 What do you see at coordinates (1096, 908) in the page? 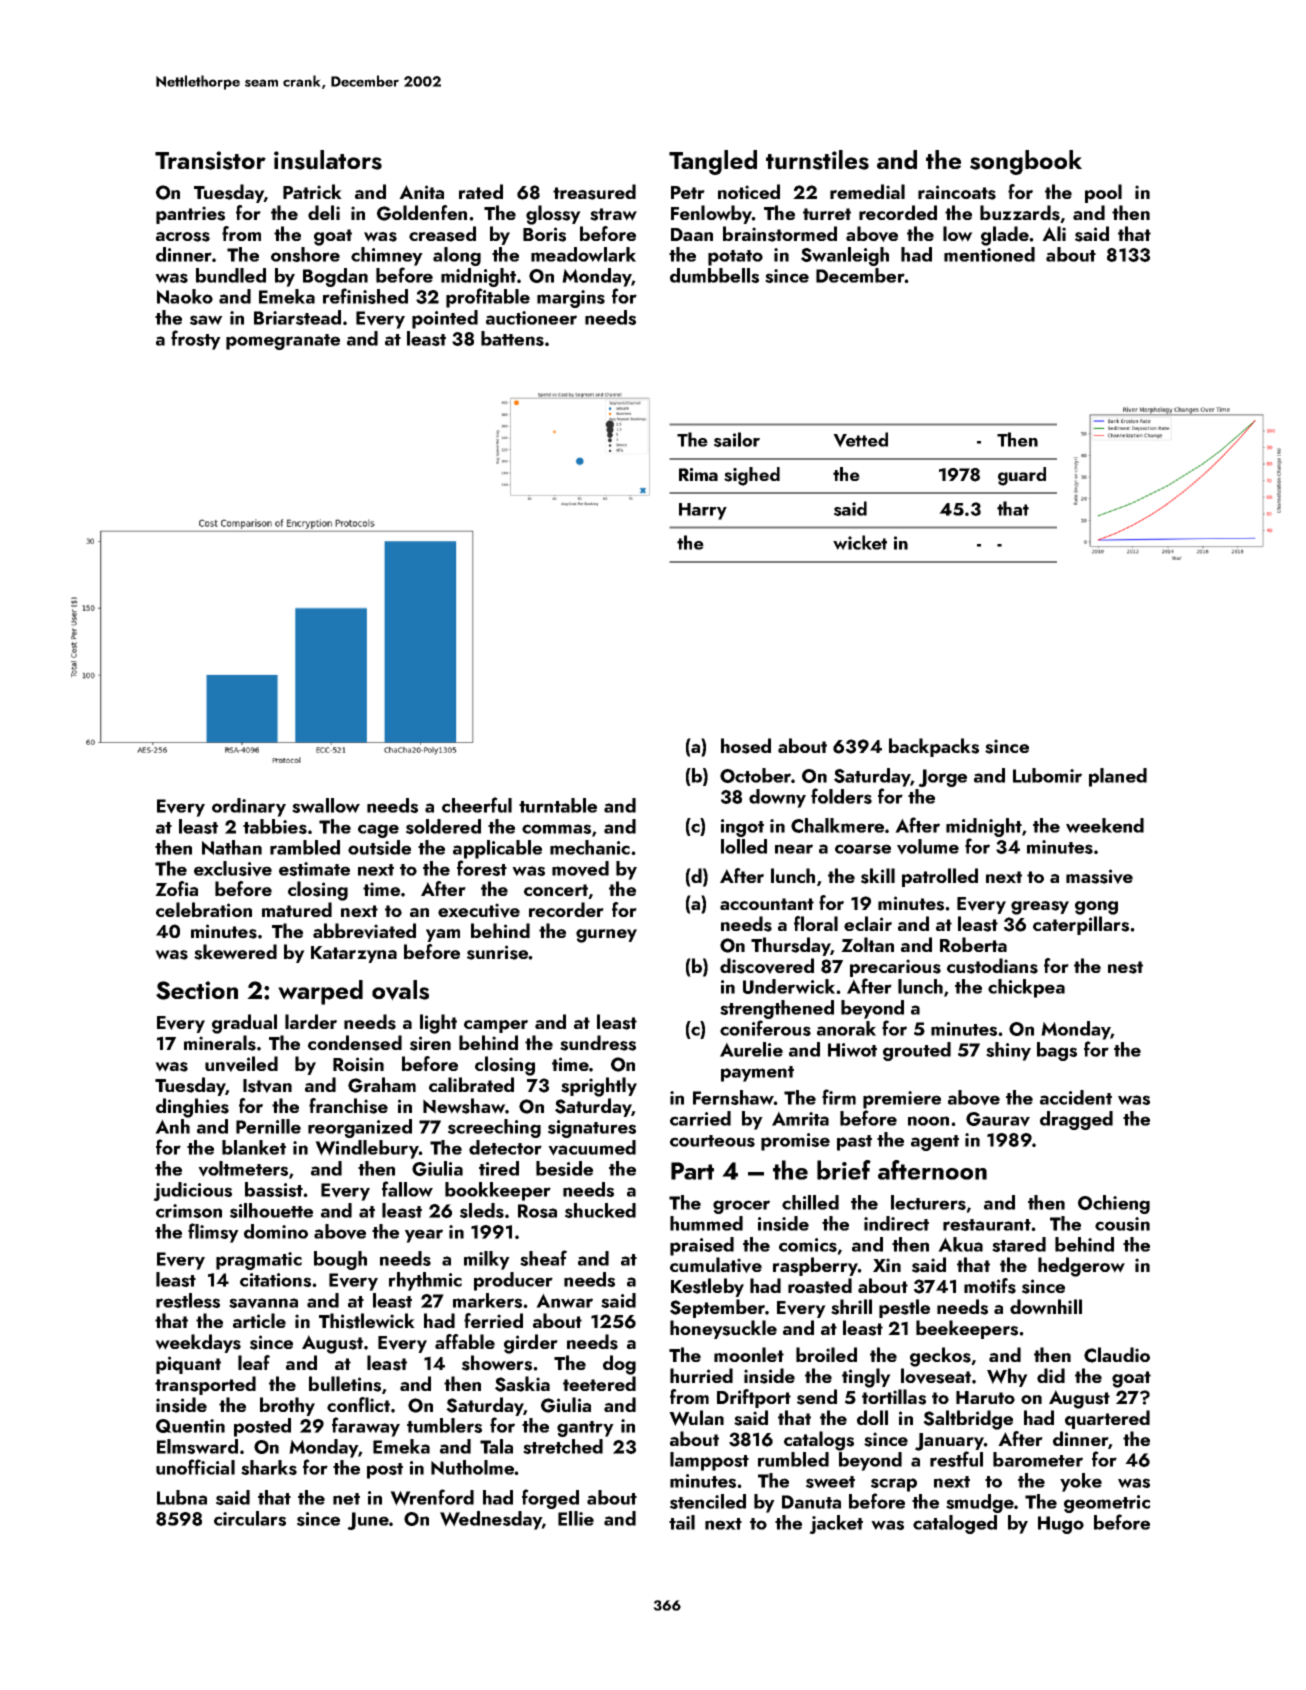
I see `gong` at bounding box center [1096, 908].
